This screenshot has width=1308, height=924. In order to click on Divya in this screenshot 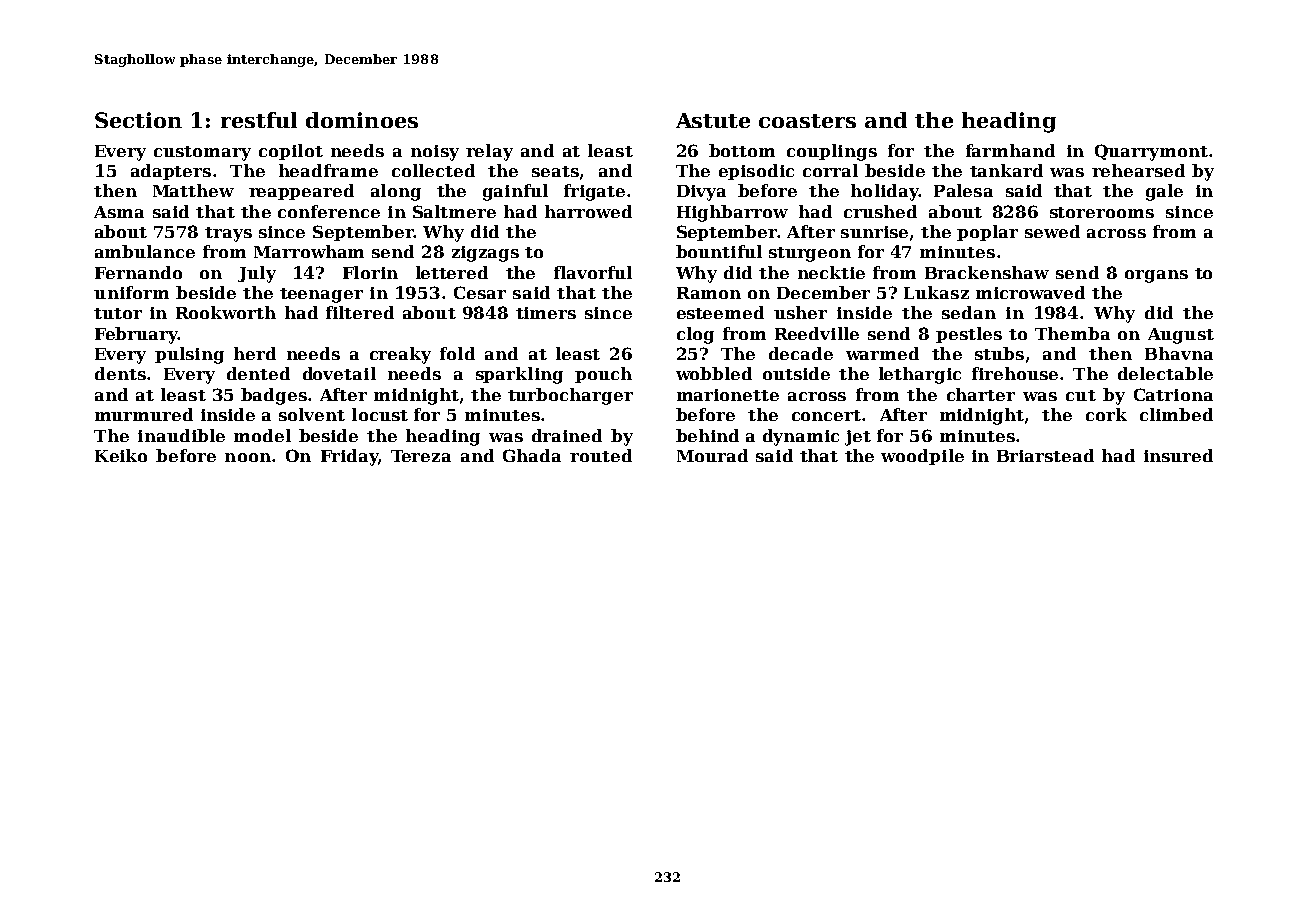, I will do `click(701, 193)`.
